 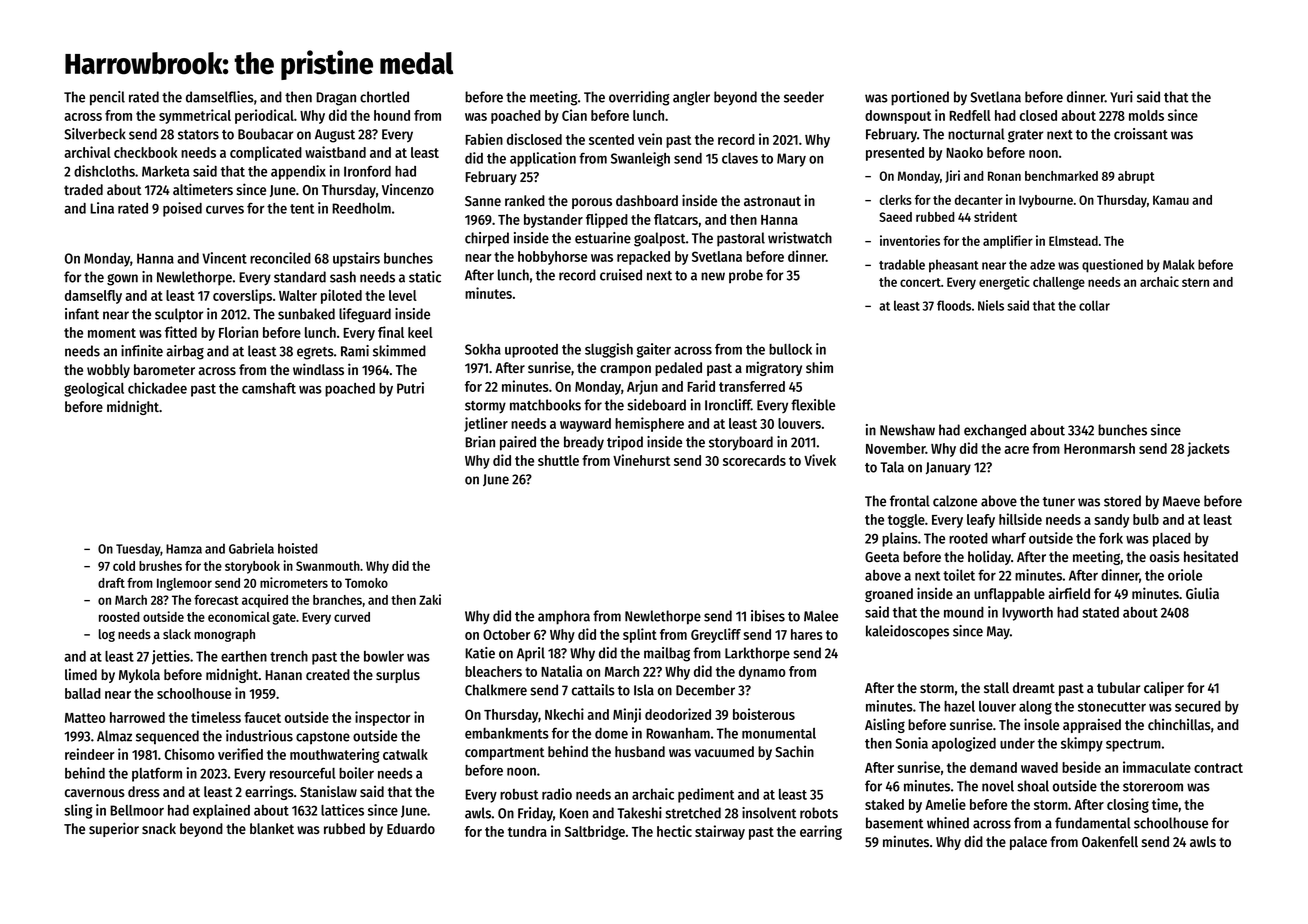 What do you see at coordinates (1157, 767) in the document?
I see `immaculate` at bounding box center [1157, 767].
